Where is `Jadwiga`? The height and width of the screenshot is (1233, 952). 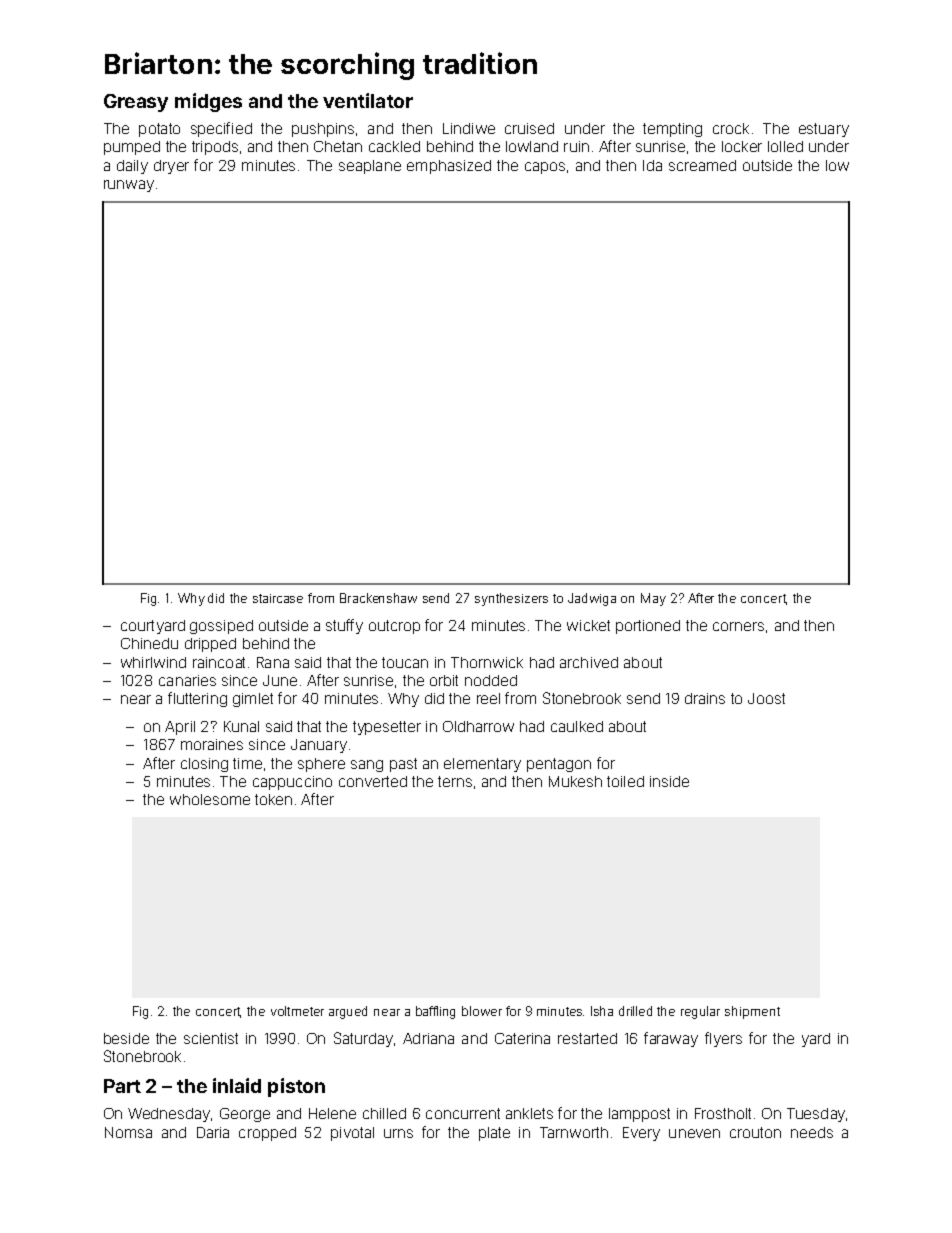 Jadwiga is located at coordinates (592, 599).
